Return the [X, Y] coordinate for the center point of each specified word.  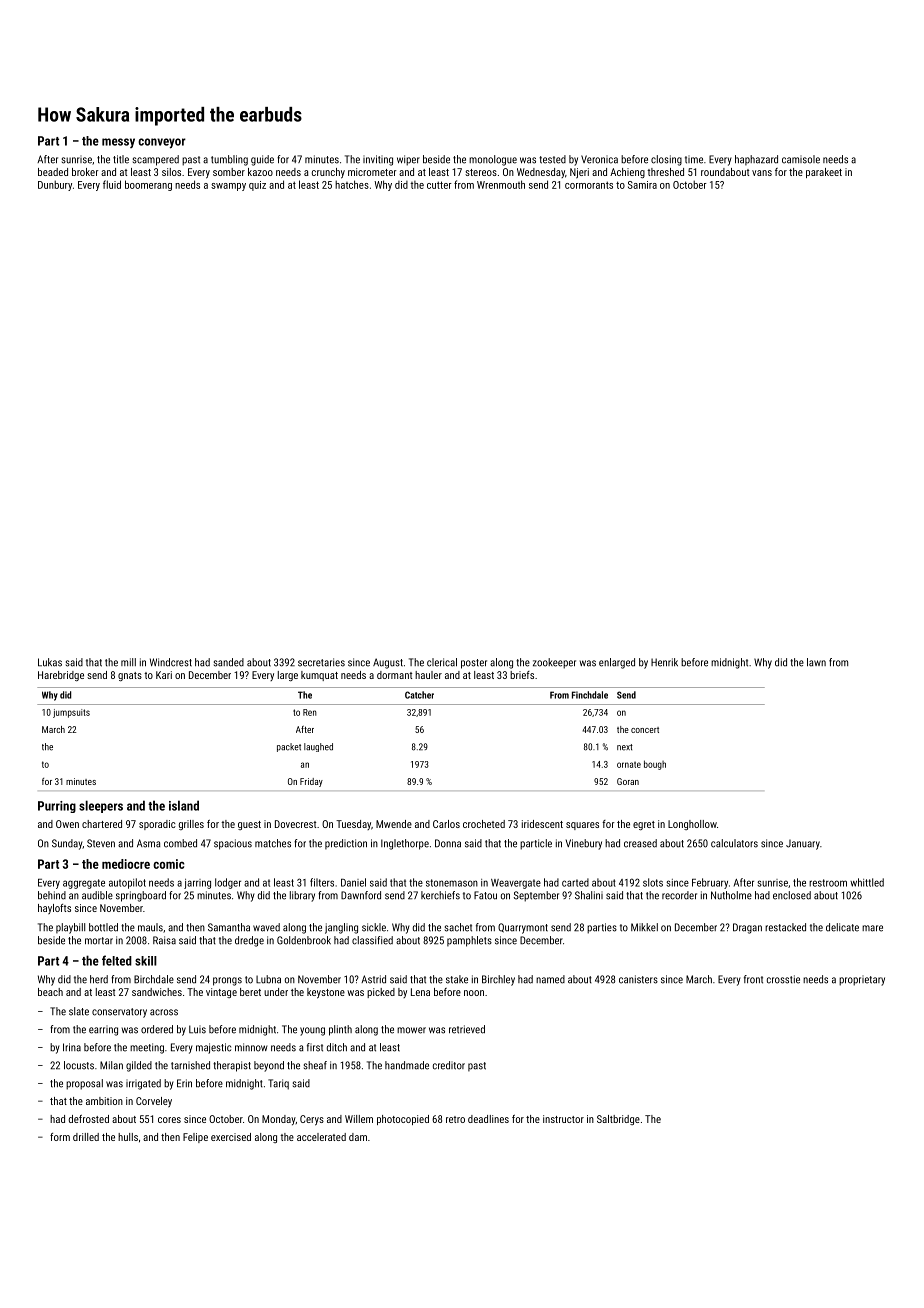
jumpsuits [71, 713]
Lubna [268, 979]
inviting [378, 160]
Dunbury [55, 185]
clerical [442, 662]
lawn [816, 662]
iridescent [542, 824]
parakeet [824, 173]
